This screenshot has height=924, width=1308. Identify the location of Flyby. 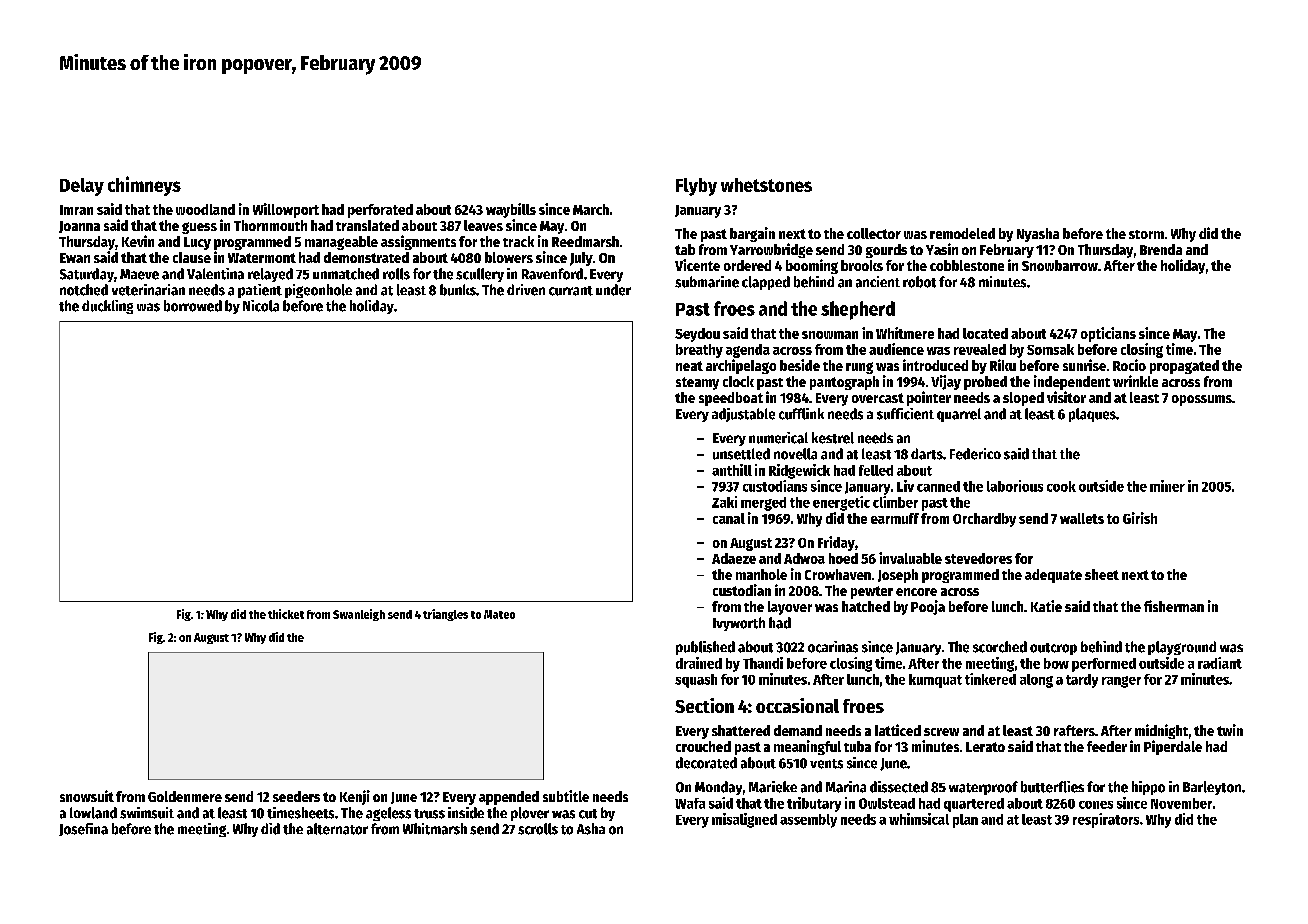
(696, 187).
